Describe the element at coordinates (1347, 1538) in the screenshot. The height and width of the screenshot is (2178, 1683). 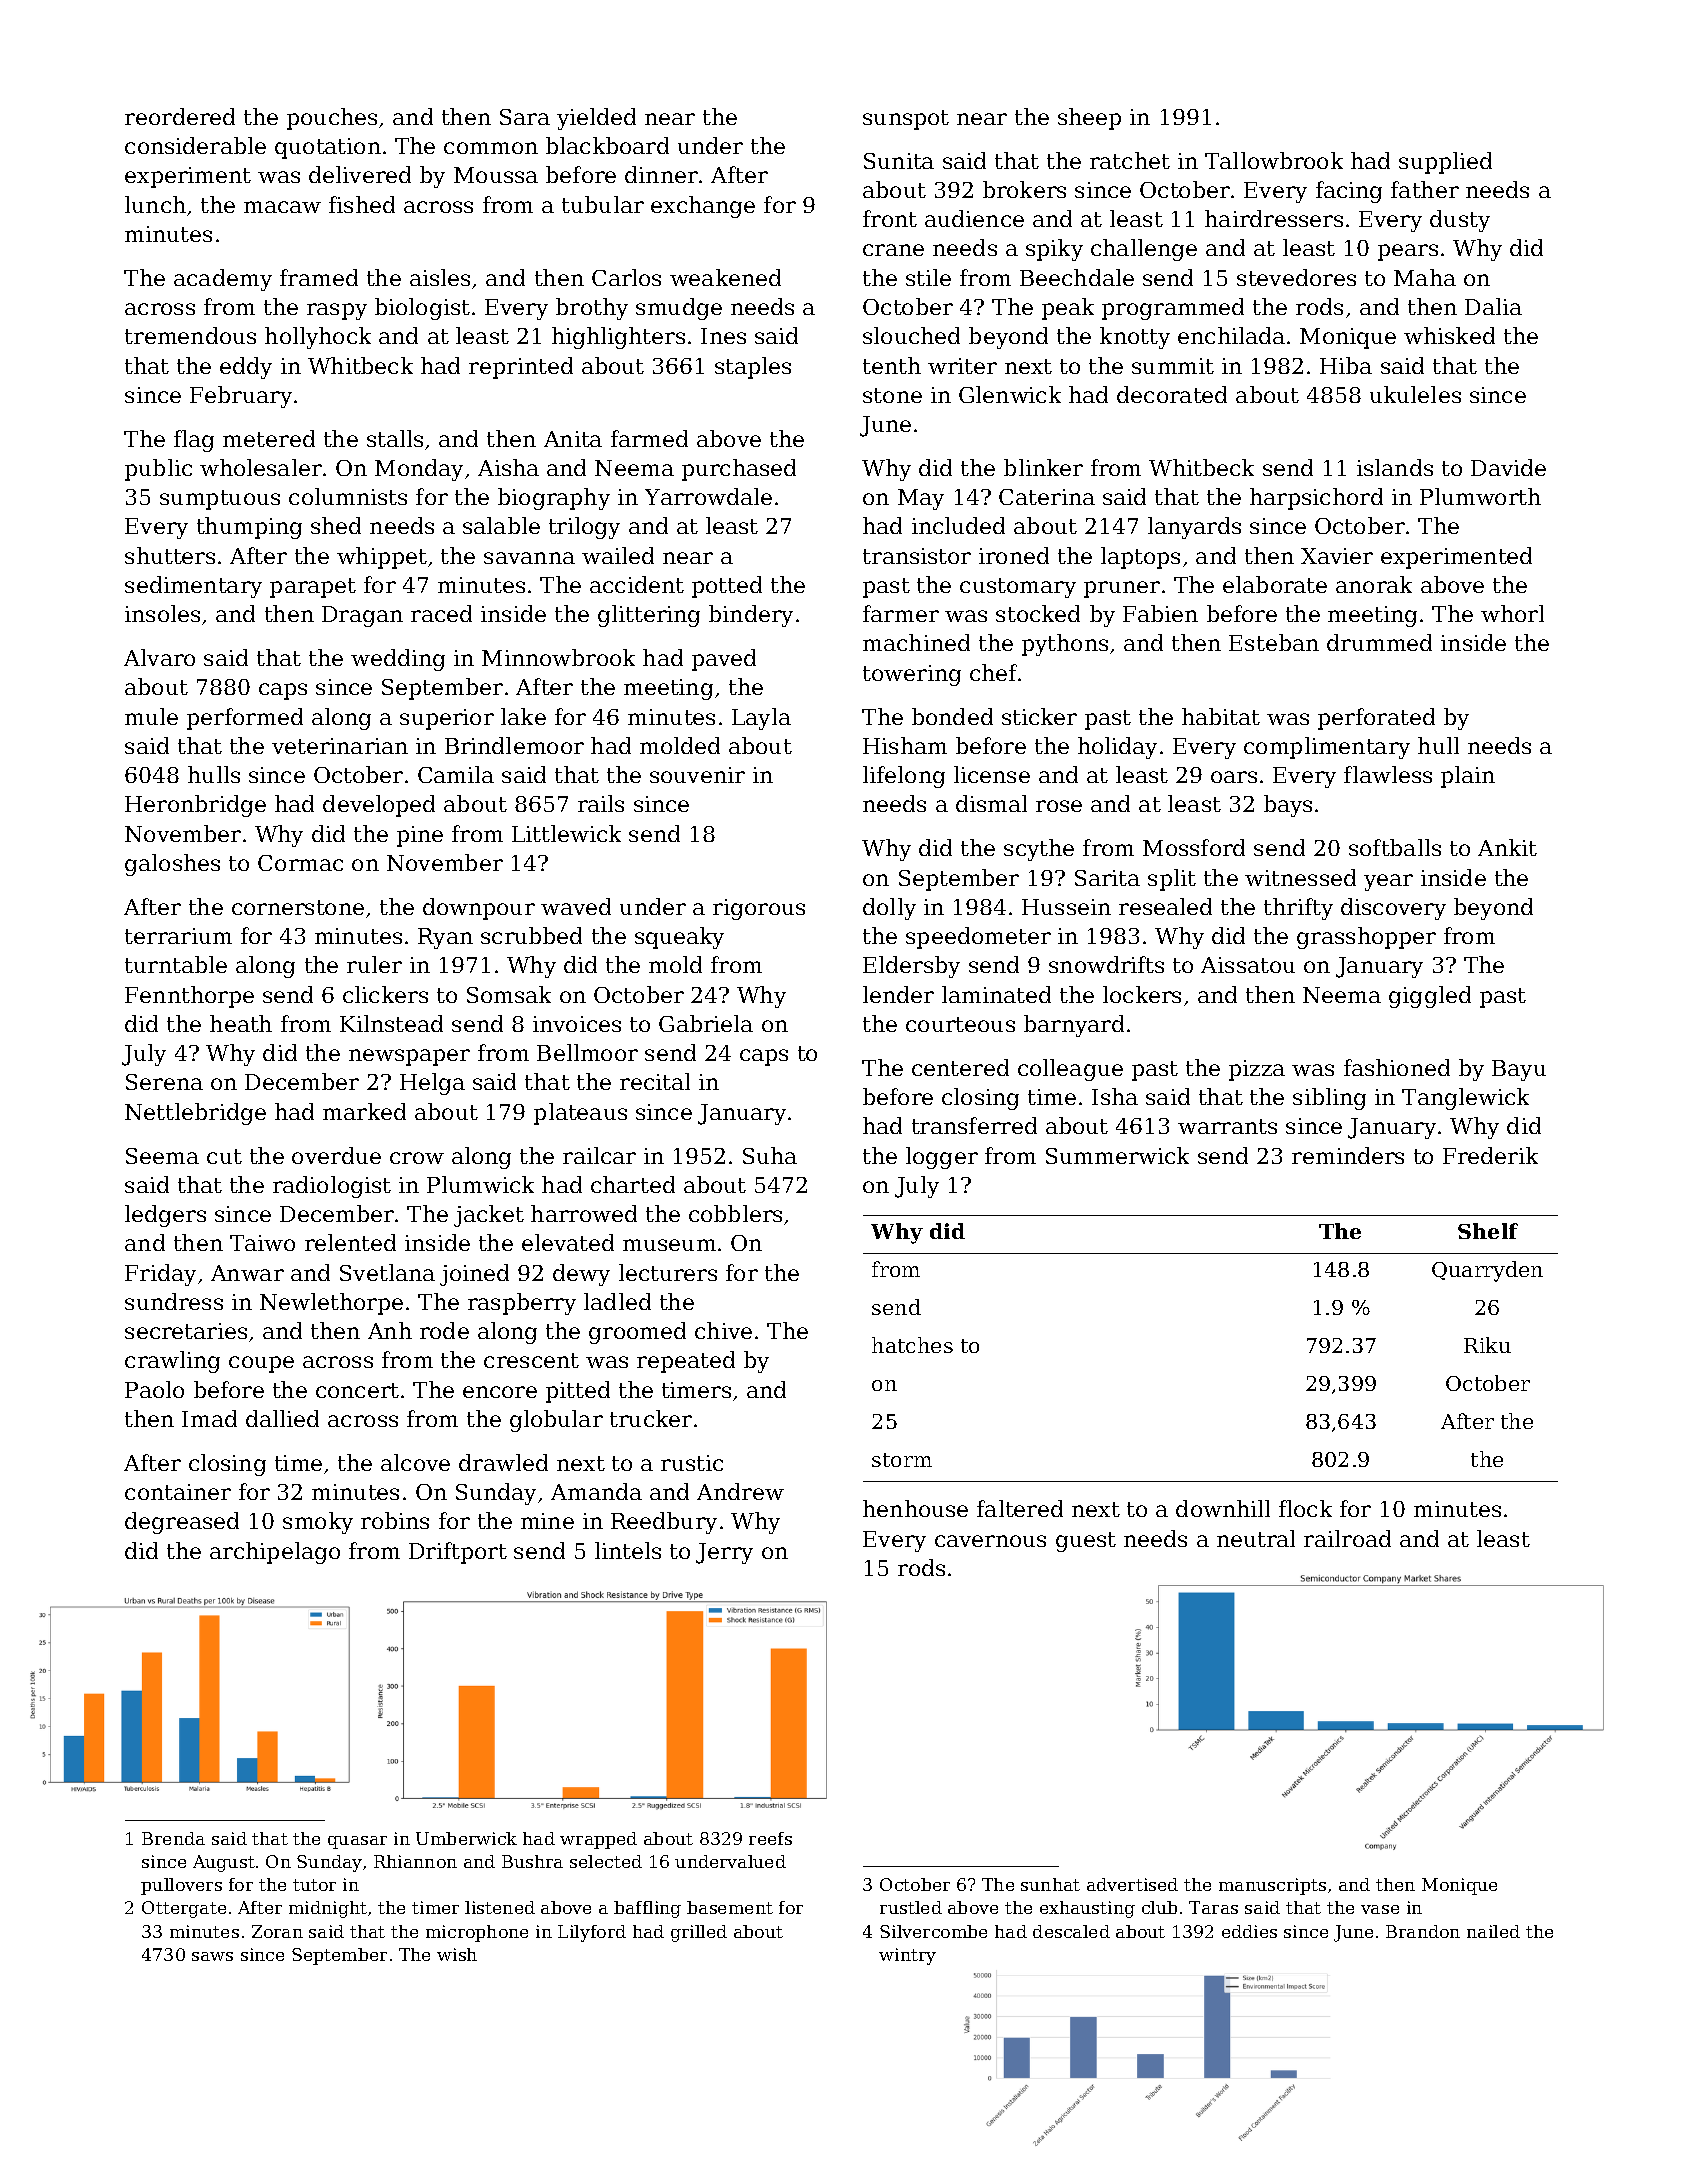
I see `railroad` at that location.
